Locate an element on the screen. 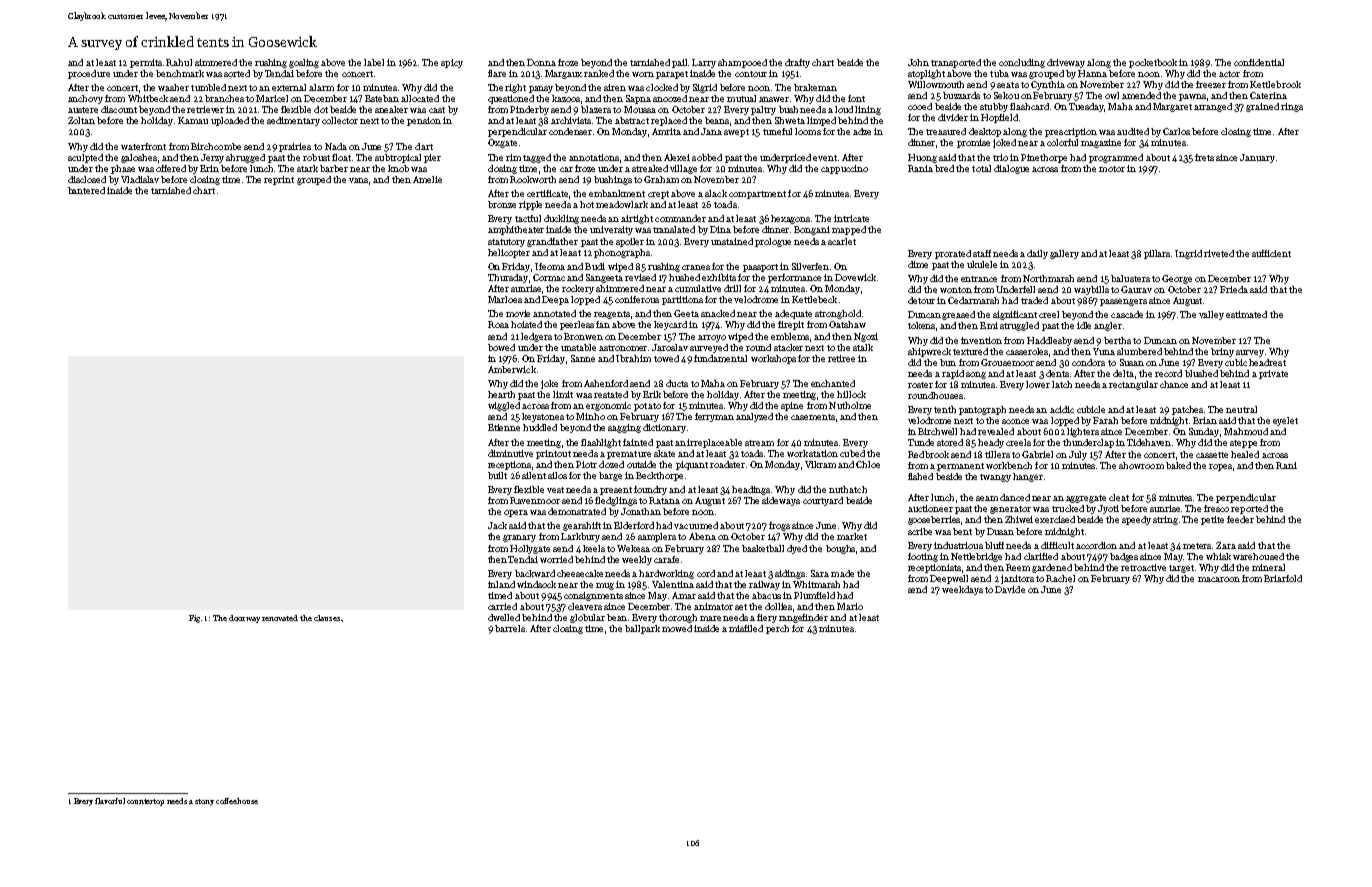  Davide is located at coordinates (1010, 589).
